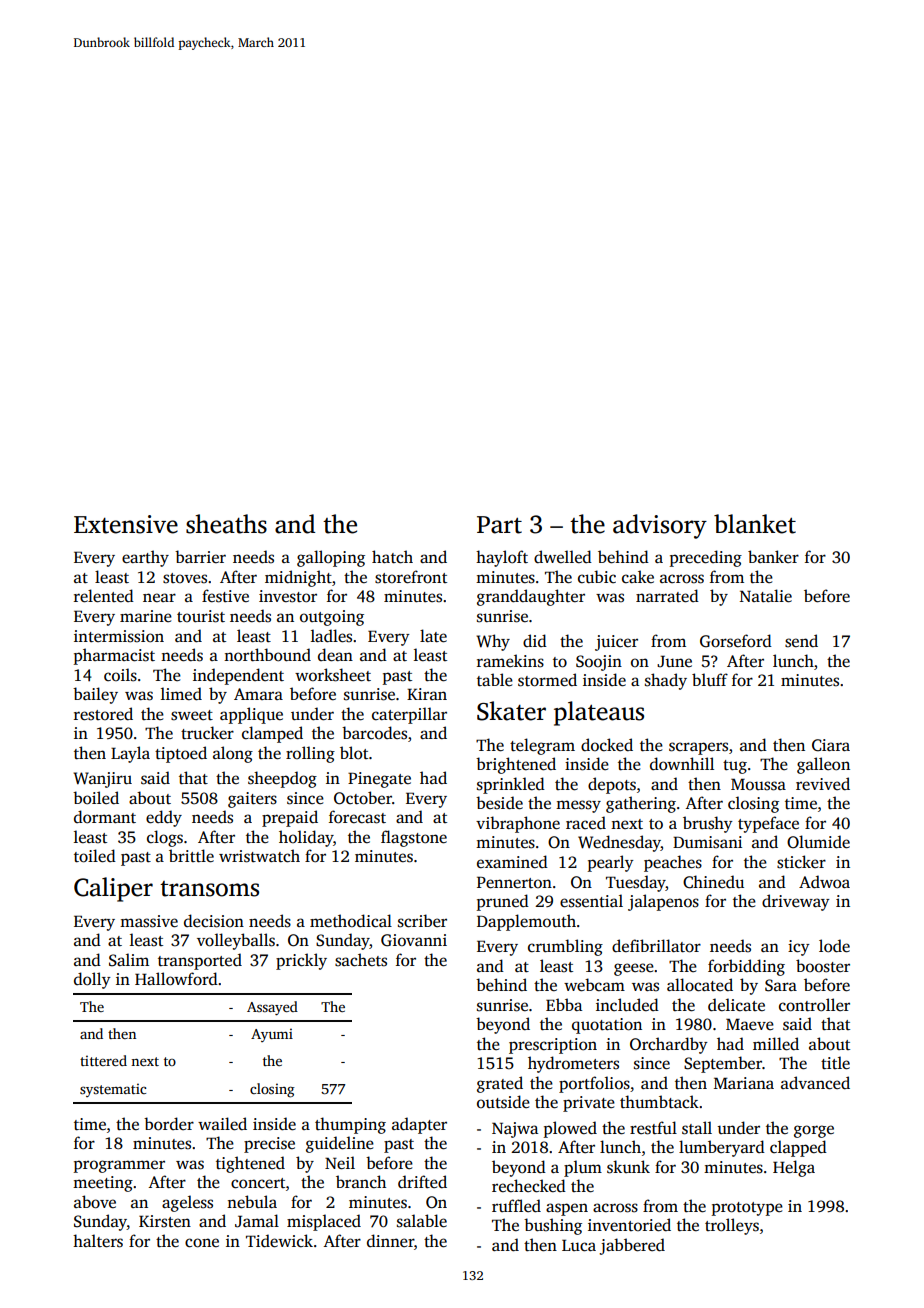  Describe the element at coordinates (799, 948) in the screenshot. I see `icy` at that location.
